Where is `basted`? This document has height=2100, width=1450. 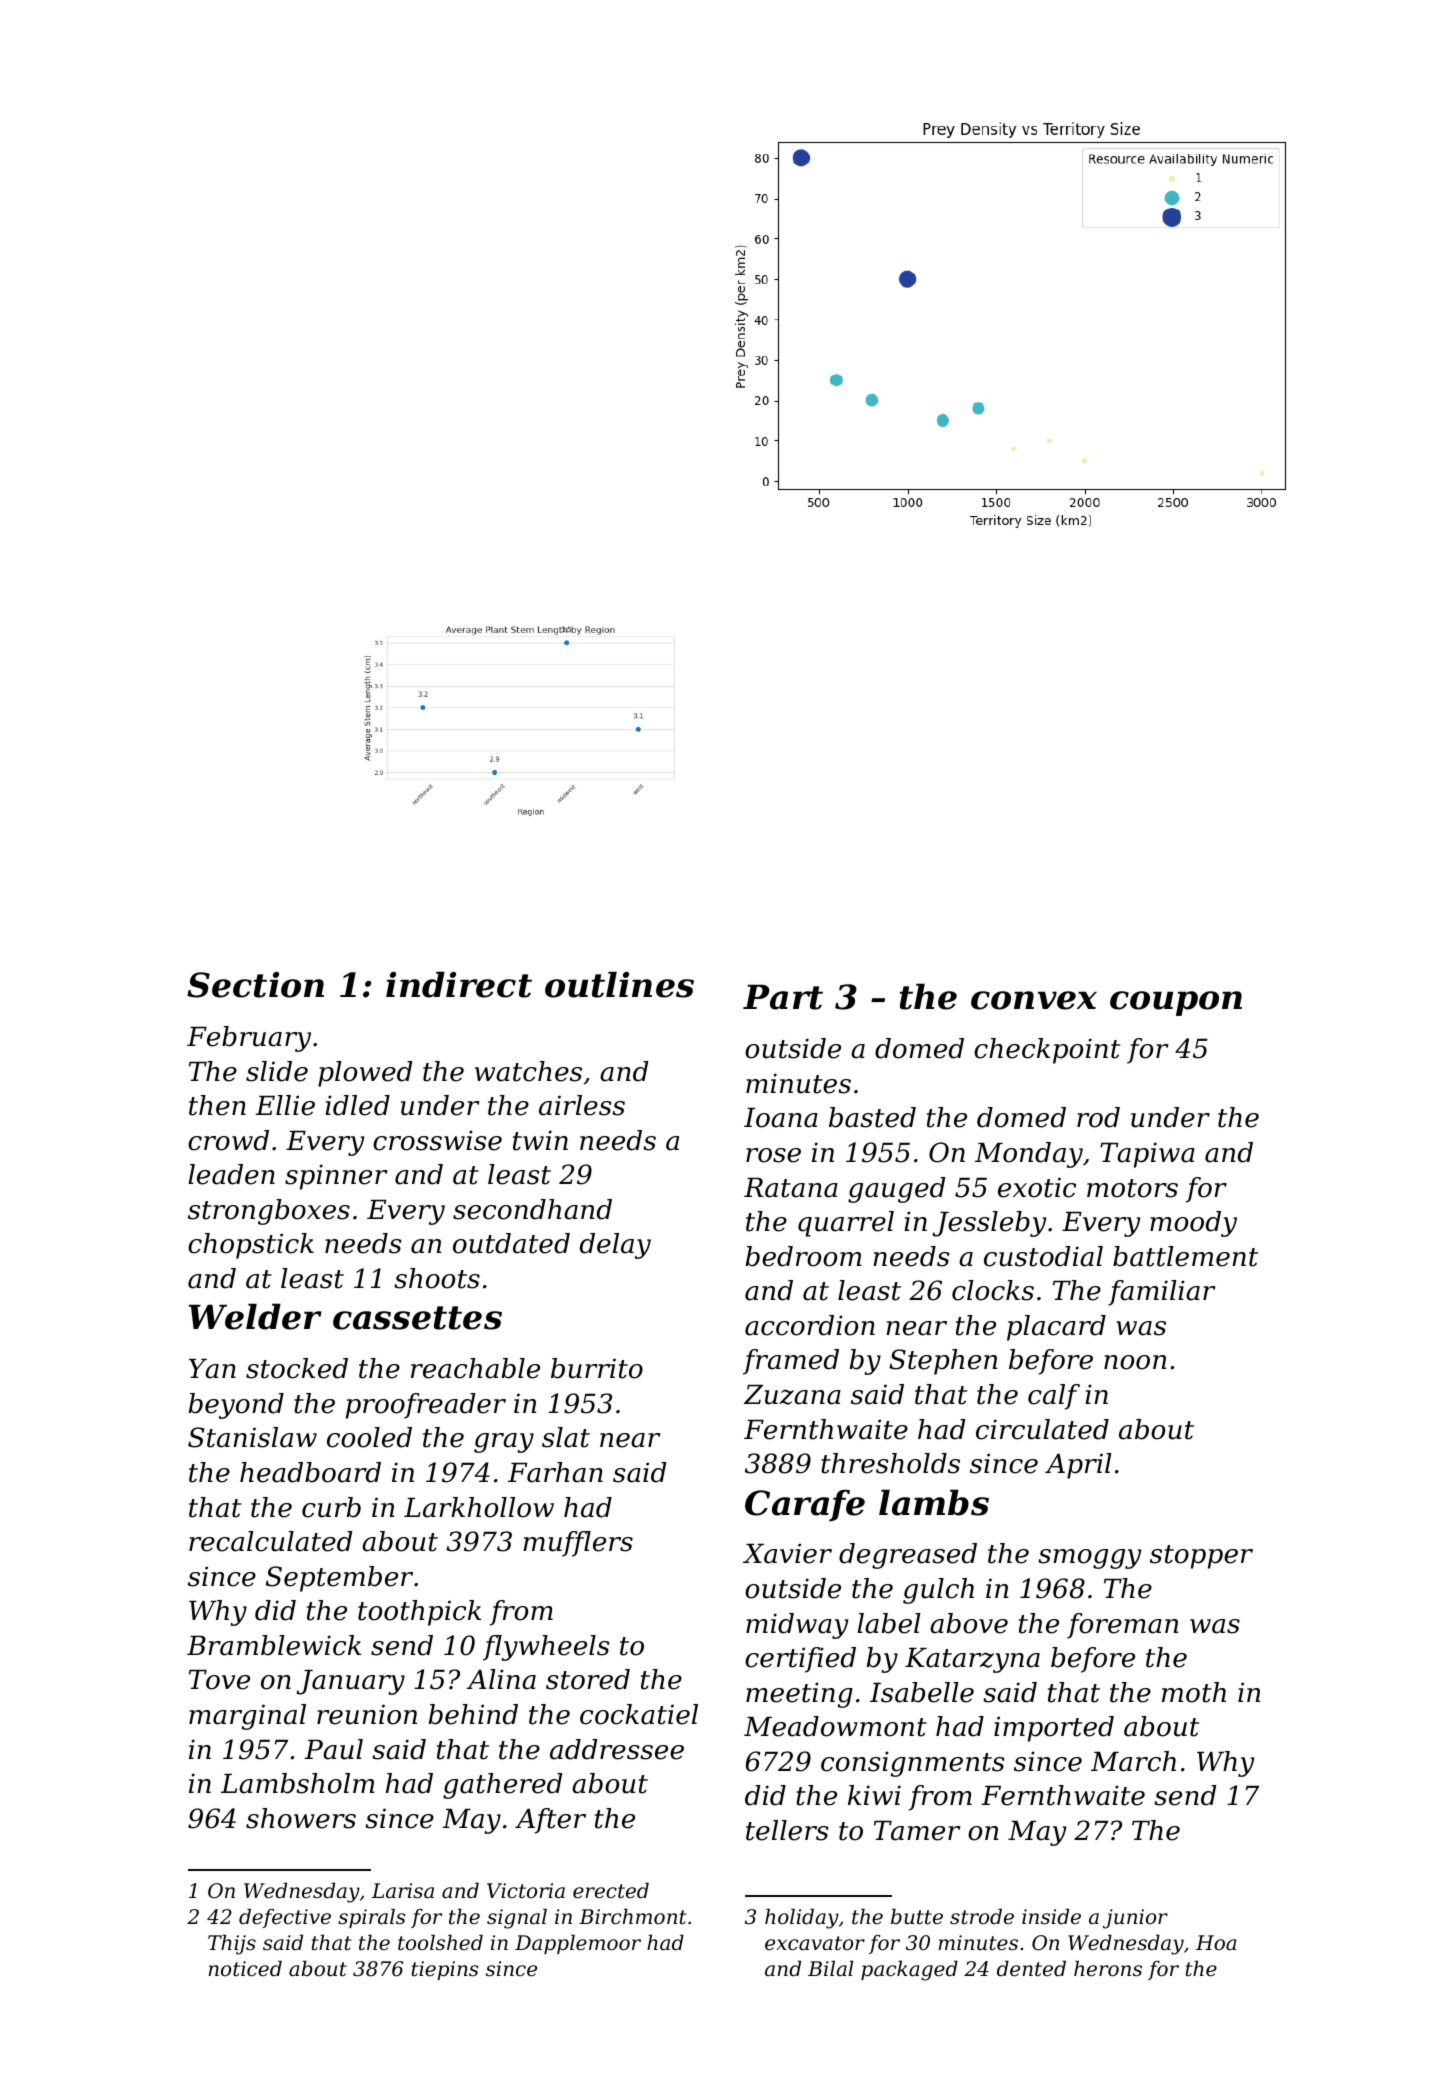 basted is located at coordinates (872, 1117).
